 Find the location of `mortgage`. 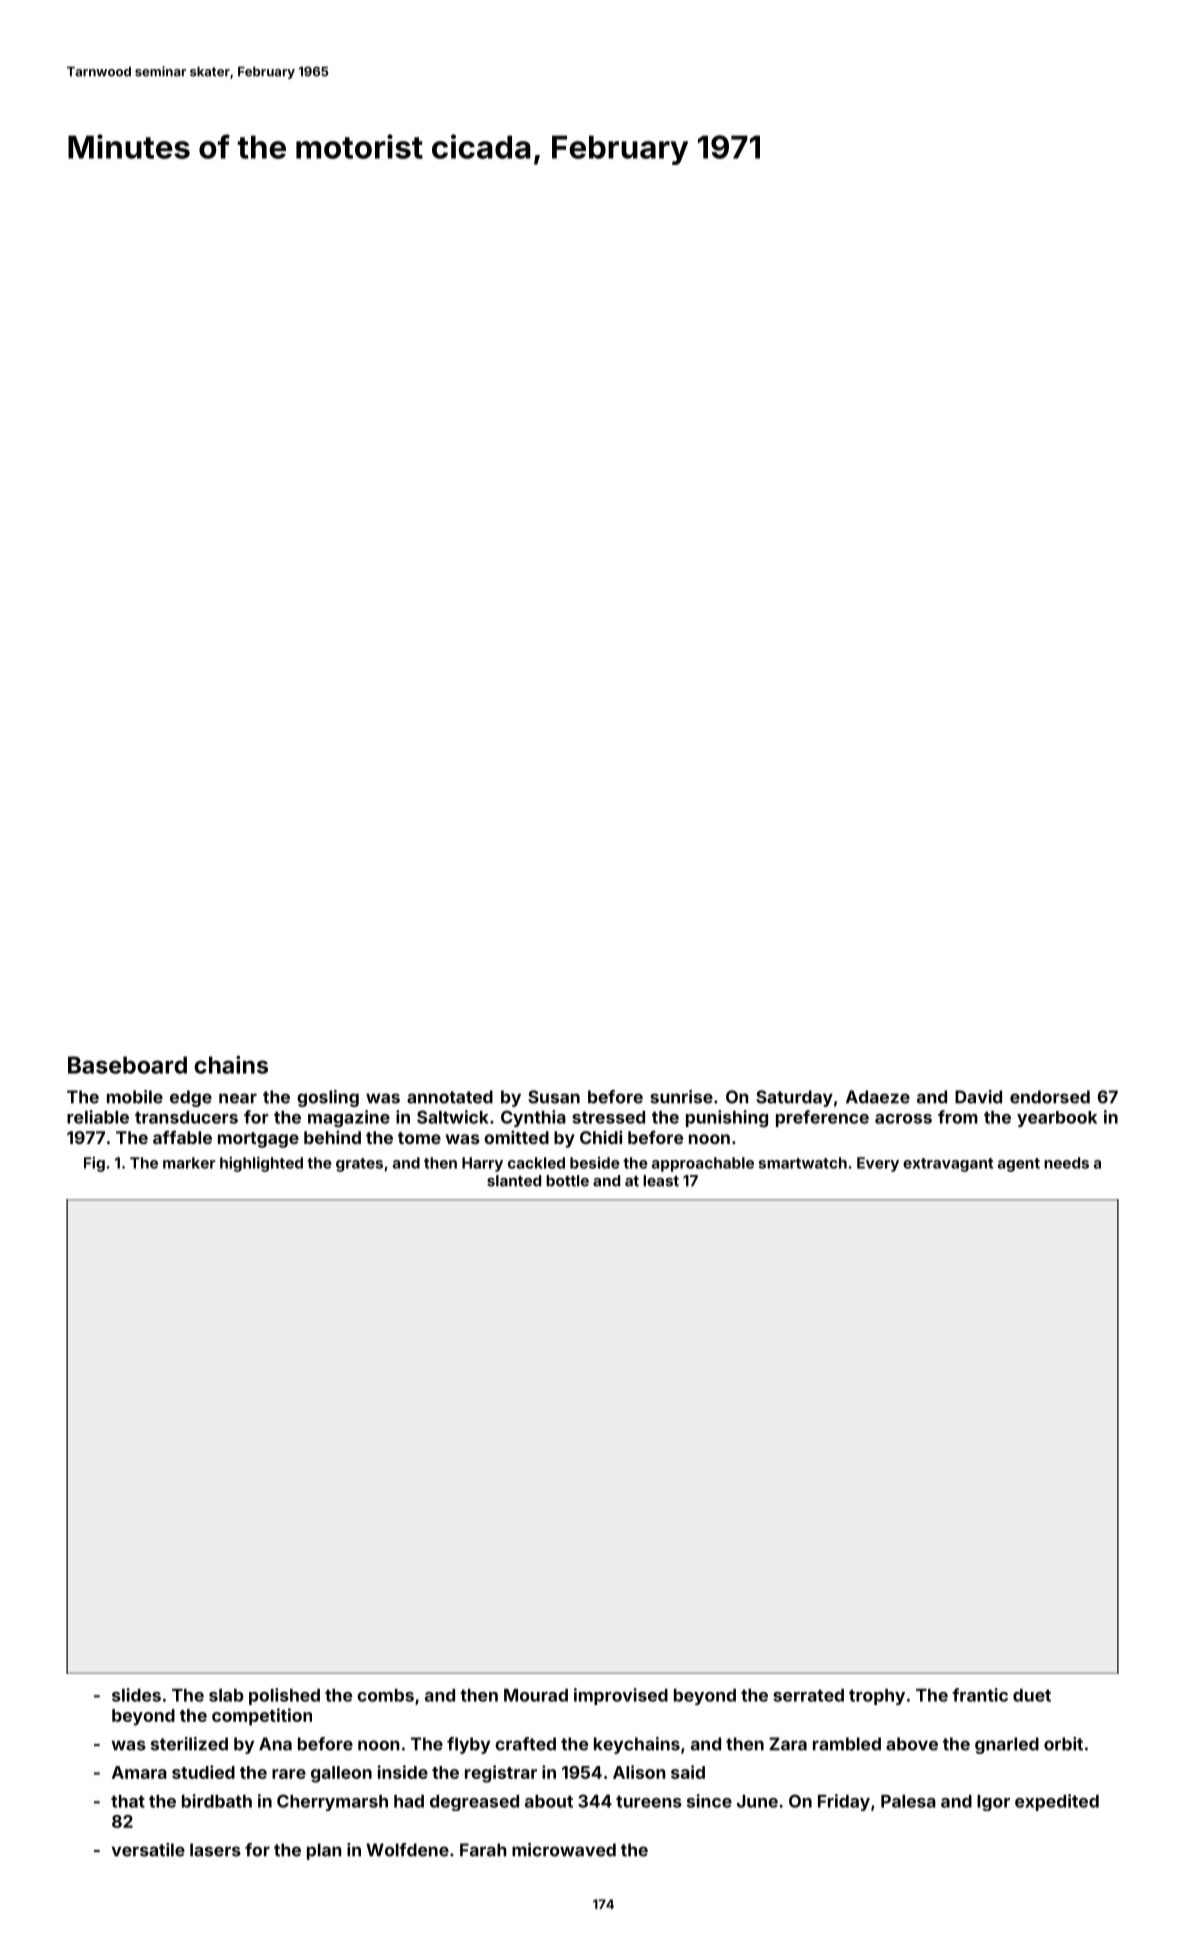

mortgage is located at coordinates (258, 1140).
